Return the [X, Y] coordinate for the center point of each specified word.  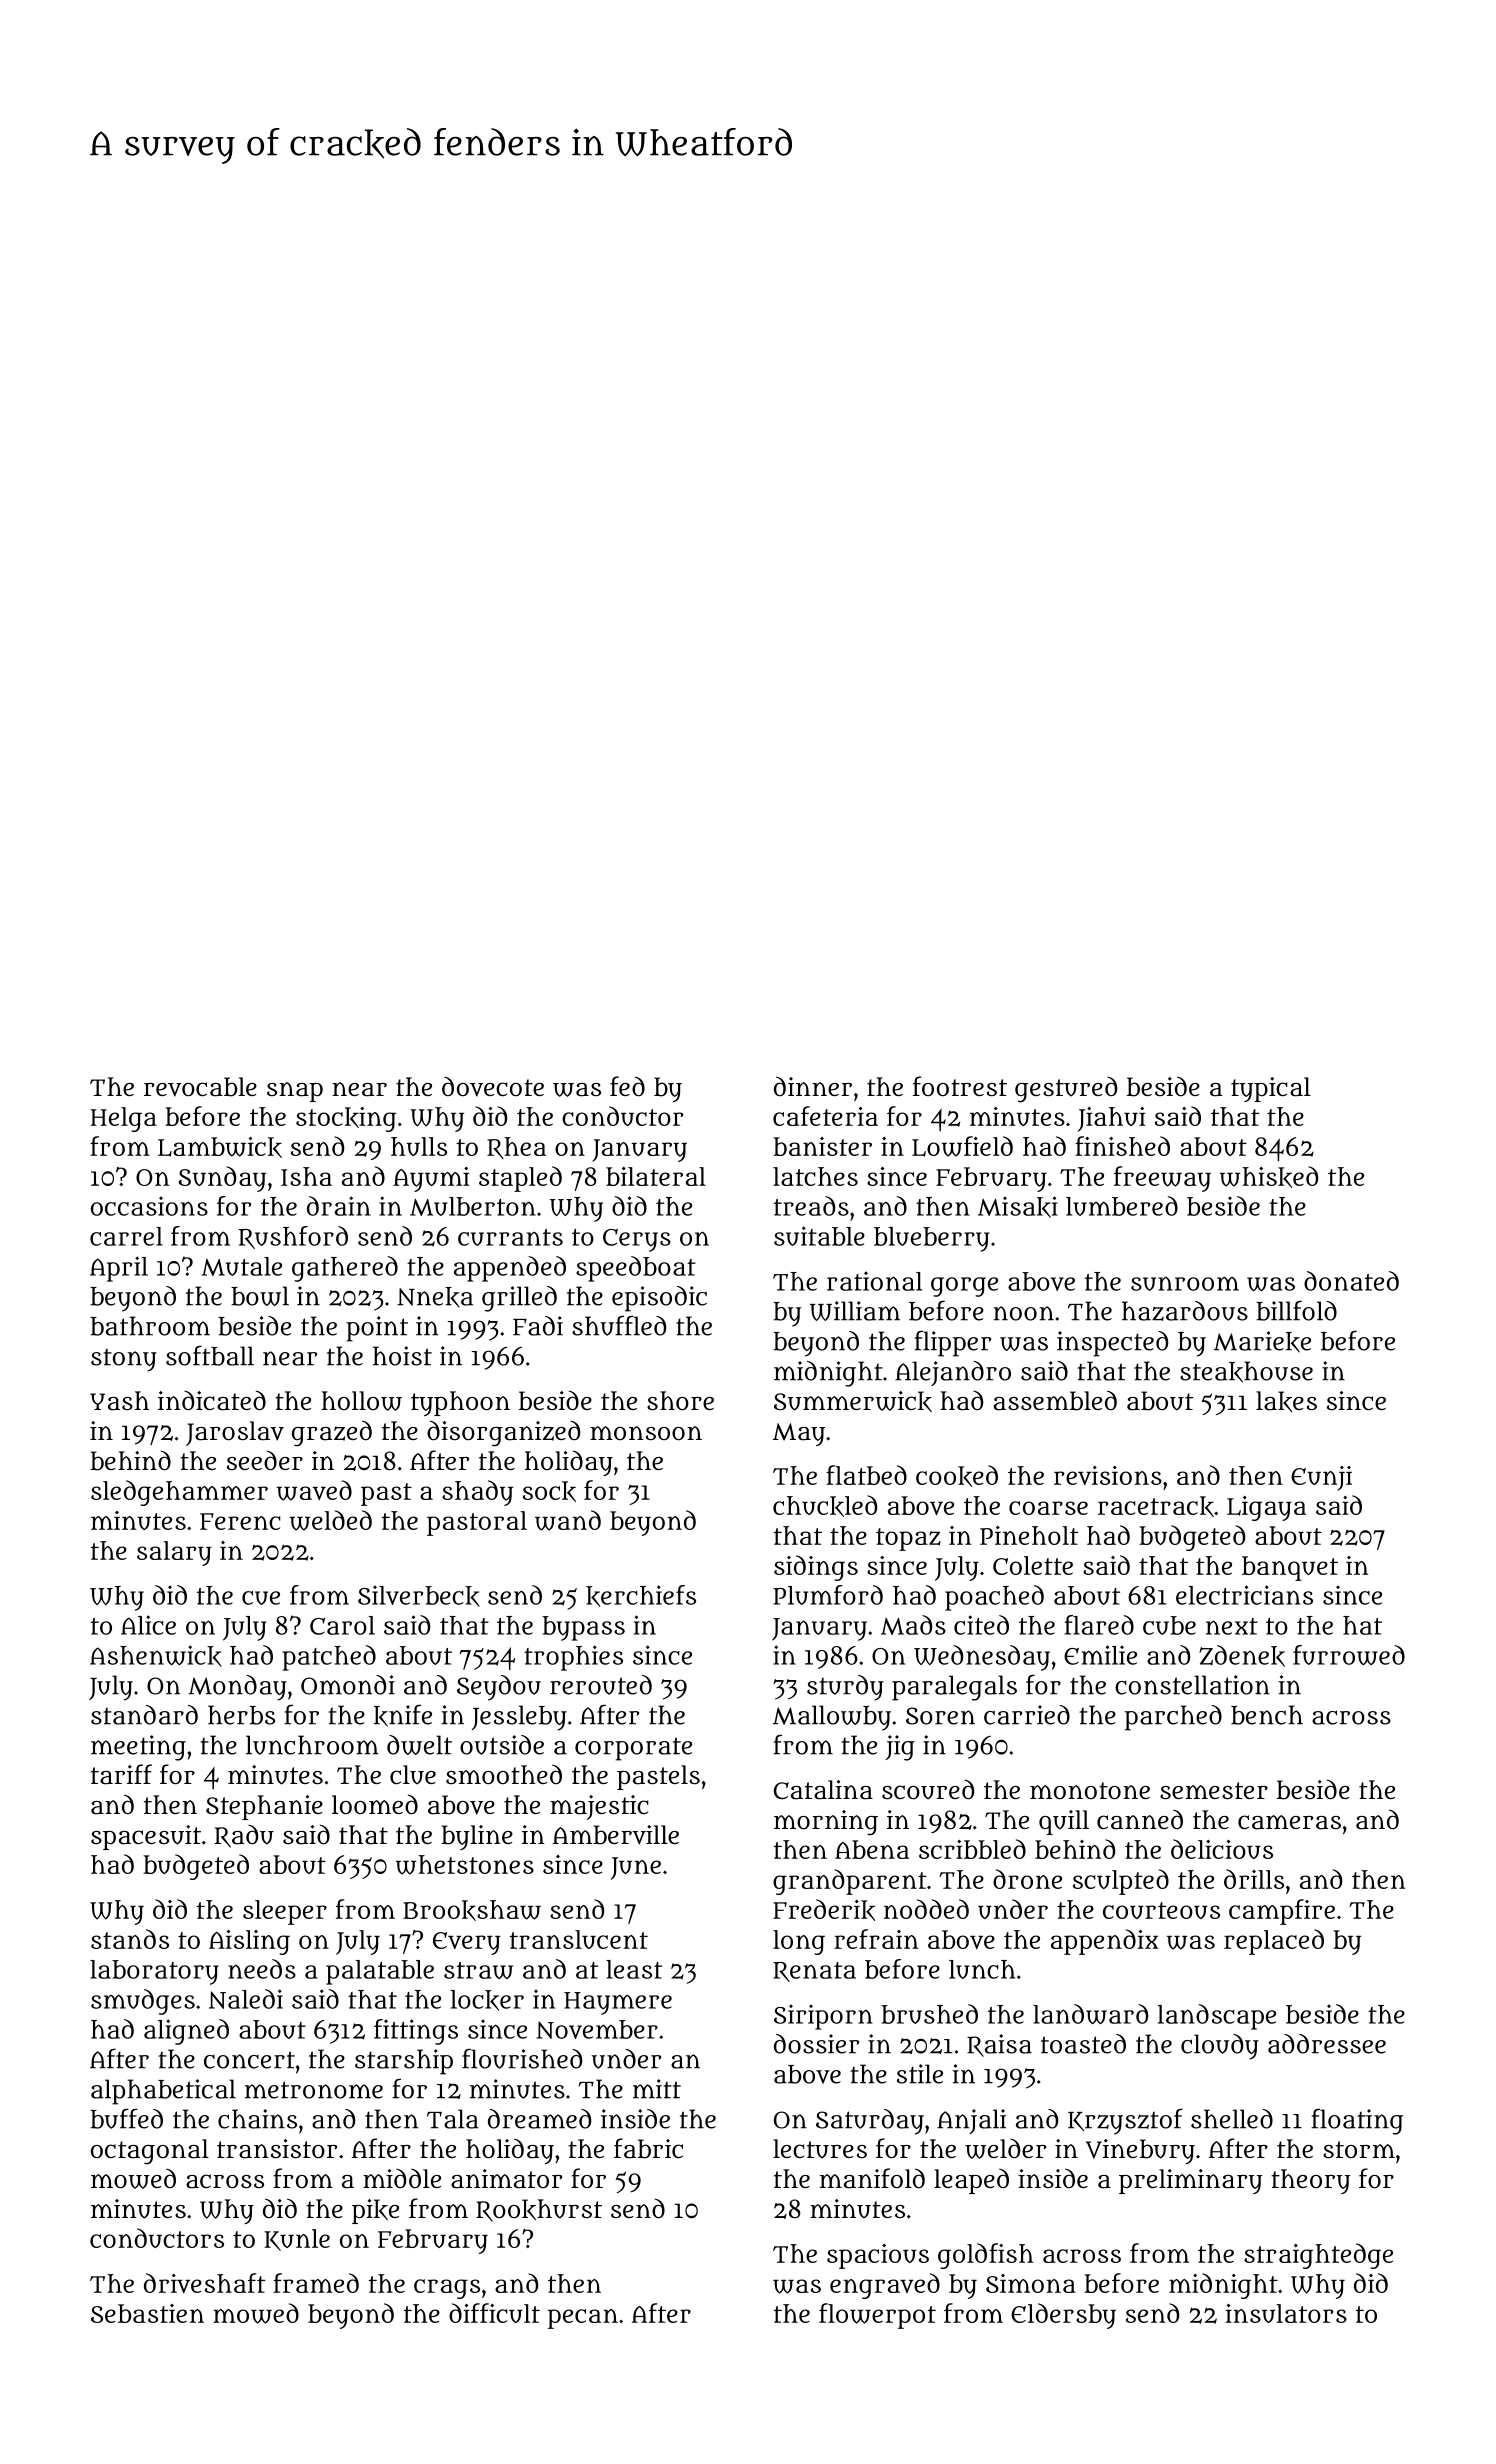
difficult [494, 2313]
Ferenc [240, 1521]
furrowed [1349, 1655]
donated [1351, 1281]
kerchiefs [641, 1596]
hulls [419, 1146]
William [855, 1311]
